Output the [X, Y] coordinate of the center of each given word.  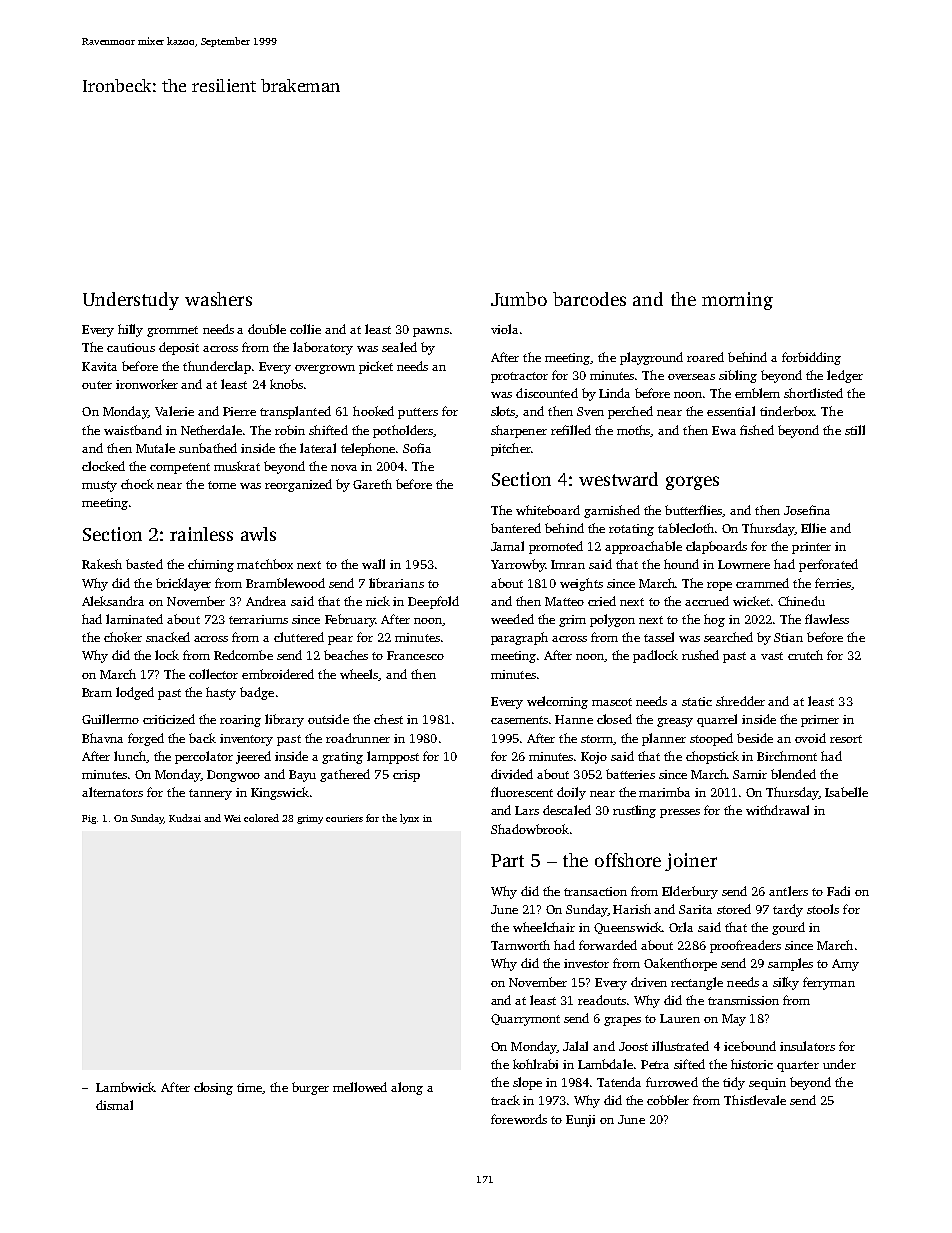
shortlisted [813, 393]
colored [261, 818]
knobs [286, 384]
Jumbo [519, 299]
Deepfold [433, 602]
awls [258, 534]
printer [811, 548]
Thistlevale [755, 1100]
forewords [519, 1119]
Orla [681, 927]
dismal [114, 1105]
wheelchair [544, 927]
